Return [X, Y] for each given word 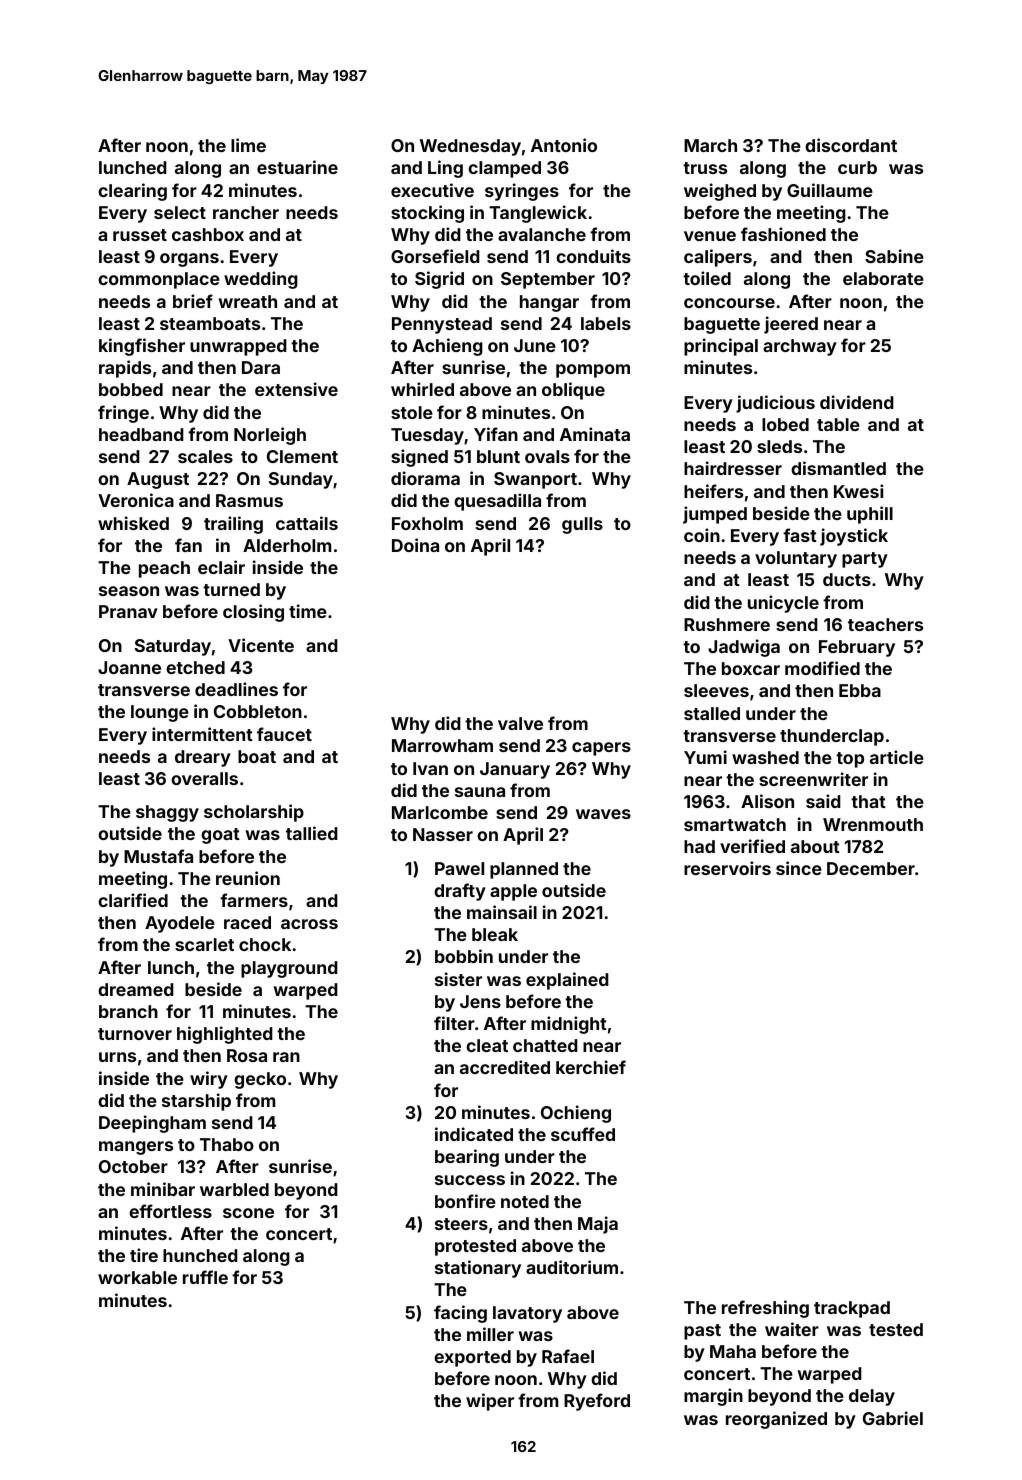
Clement [302, 456]
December [871, 868]
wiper [490, 1402]
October [133, 1166]
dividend [857, 402]
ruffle [205, 1277]
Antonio [564, 145]
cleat [487, 1045]
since [799, 868]
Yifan [496, 434]
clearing [132, 192]
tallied [312, 833]
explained [567, 981]
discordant [851, 145]
